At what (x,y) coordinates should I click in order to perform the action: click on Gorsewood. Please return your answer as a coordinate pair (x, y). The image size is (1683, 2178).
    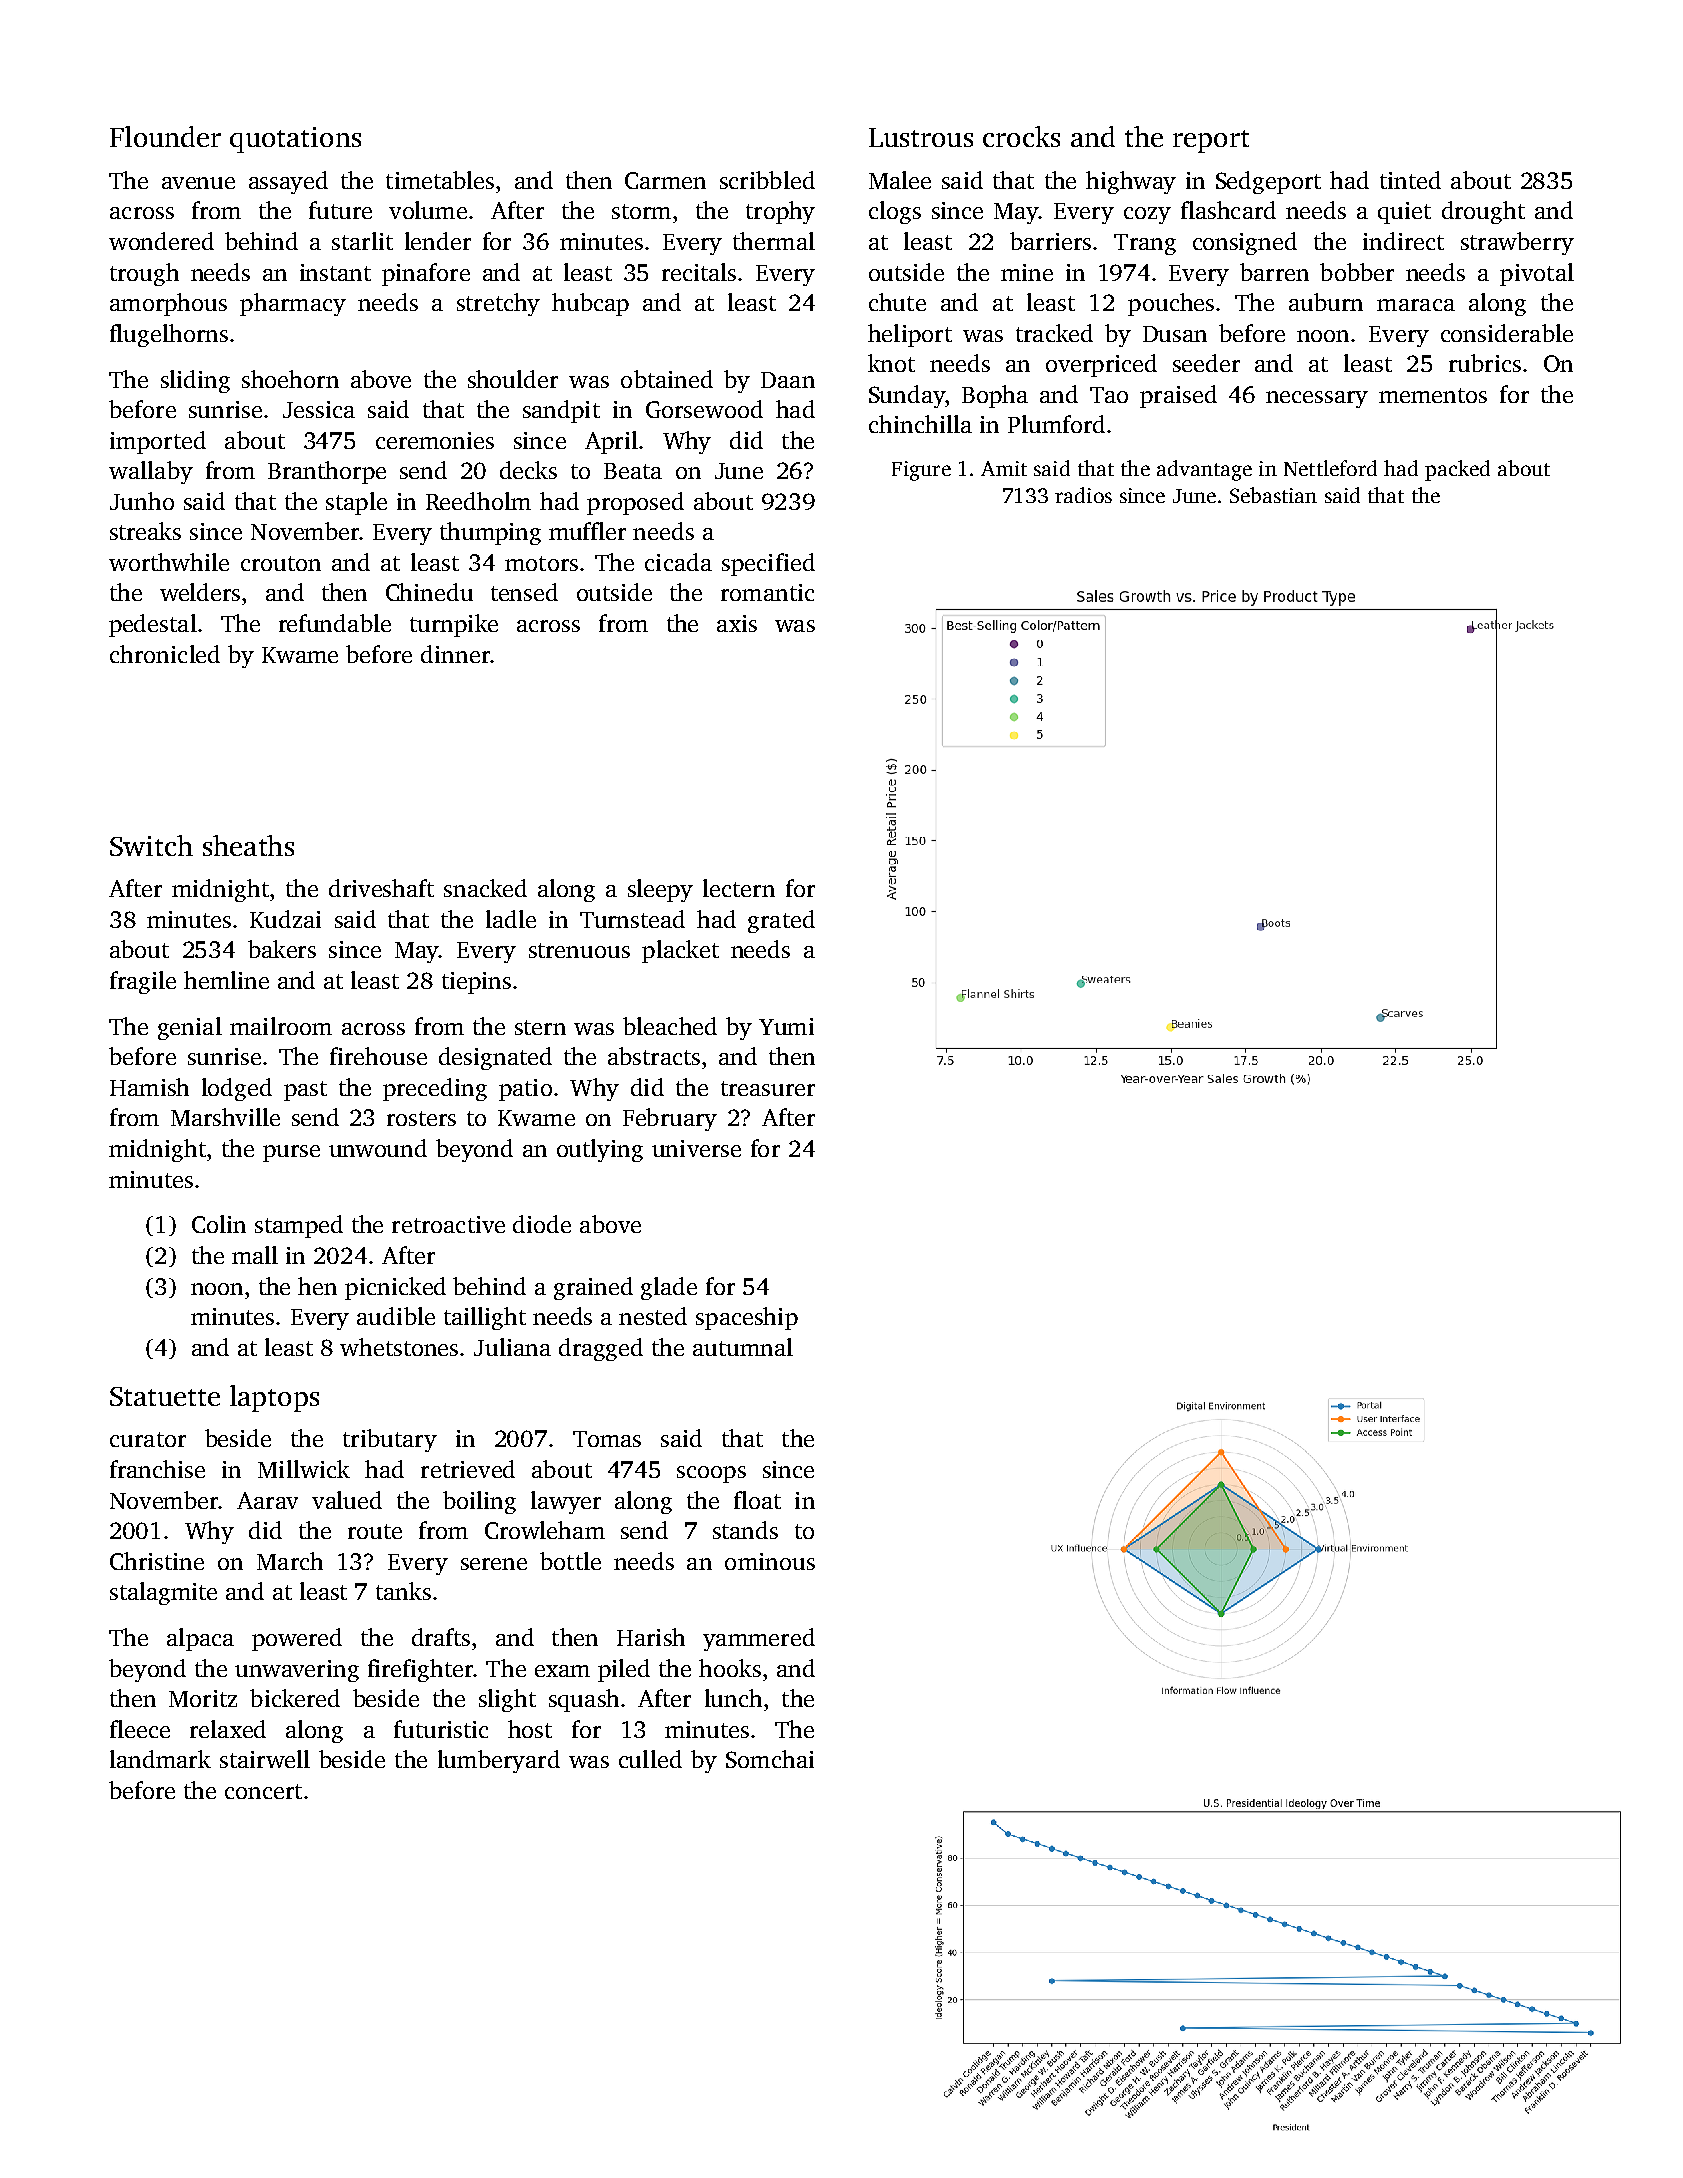
    Looking at the image, I should click on (704, 409).
